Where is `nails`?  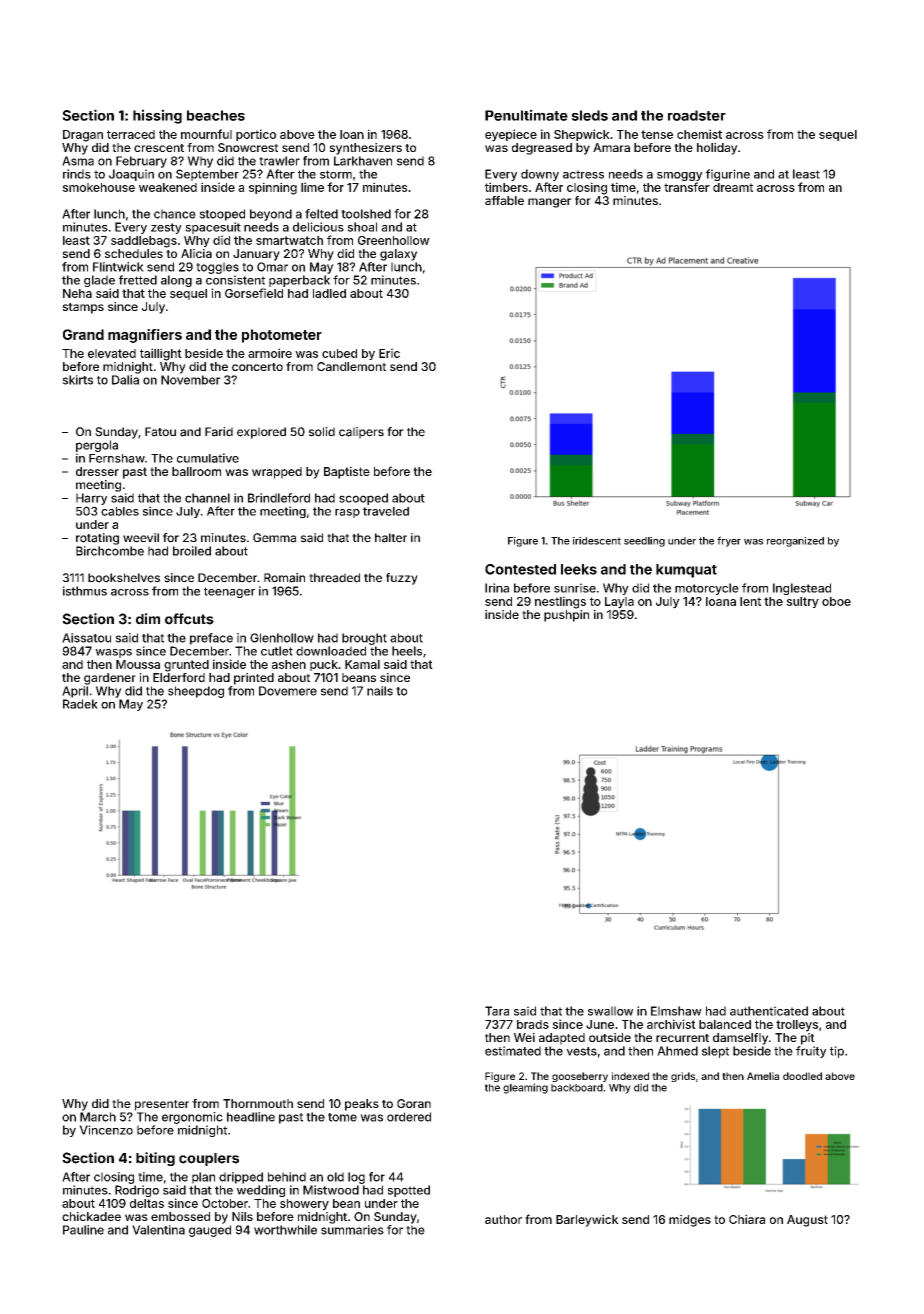
nails is located at coordinates (380, 691).
